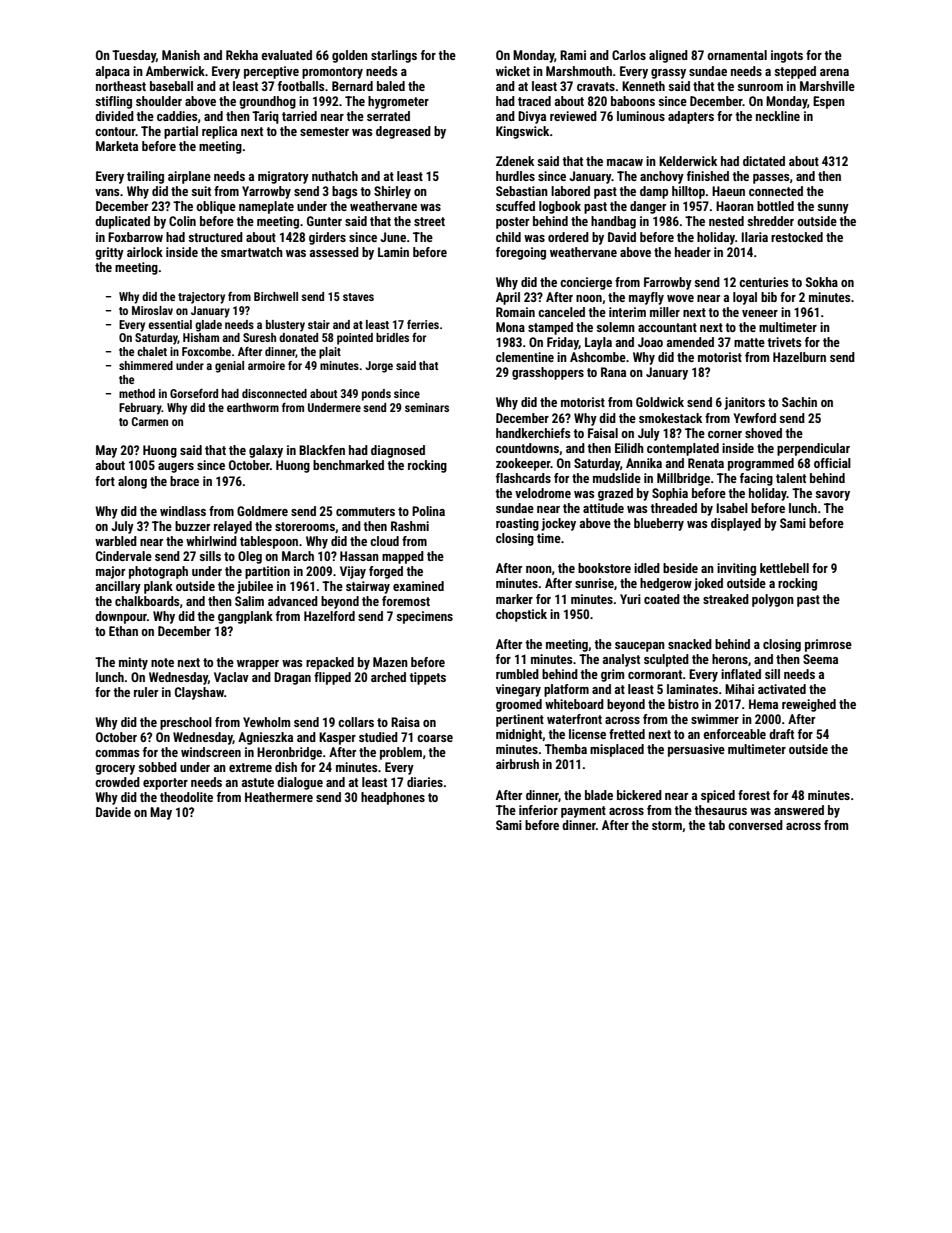  Describe the element at coordinates (393, 237) in the screenshot. I see `June` at that location.
